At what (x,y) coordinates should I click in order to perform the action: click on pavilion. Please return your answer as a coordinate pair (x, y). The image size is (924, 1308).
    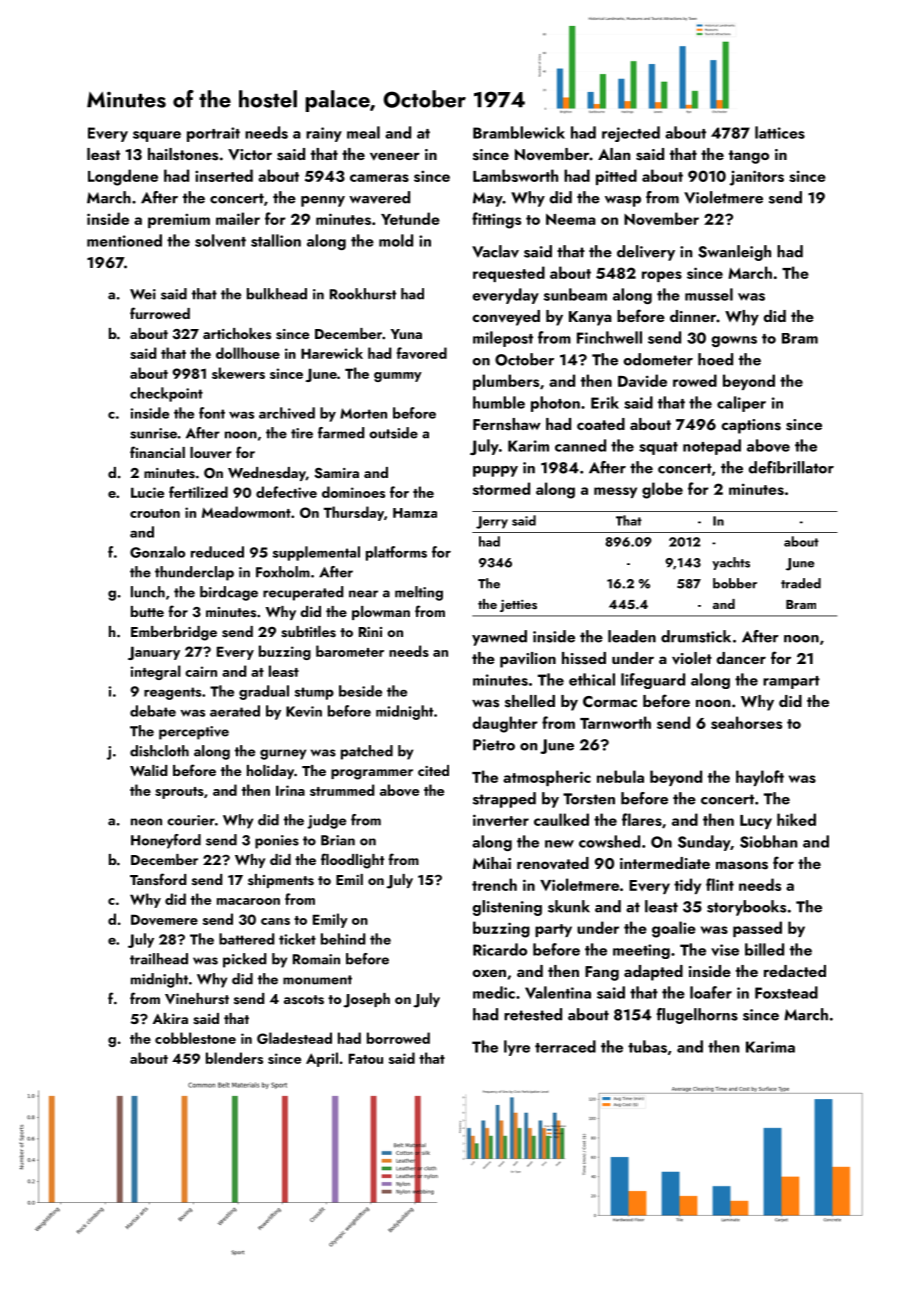
    Looking at the image, I should click on (528, 660).
